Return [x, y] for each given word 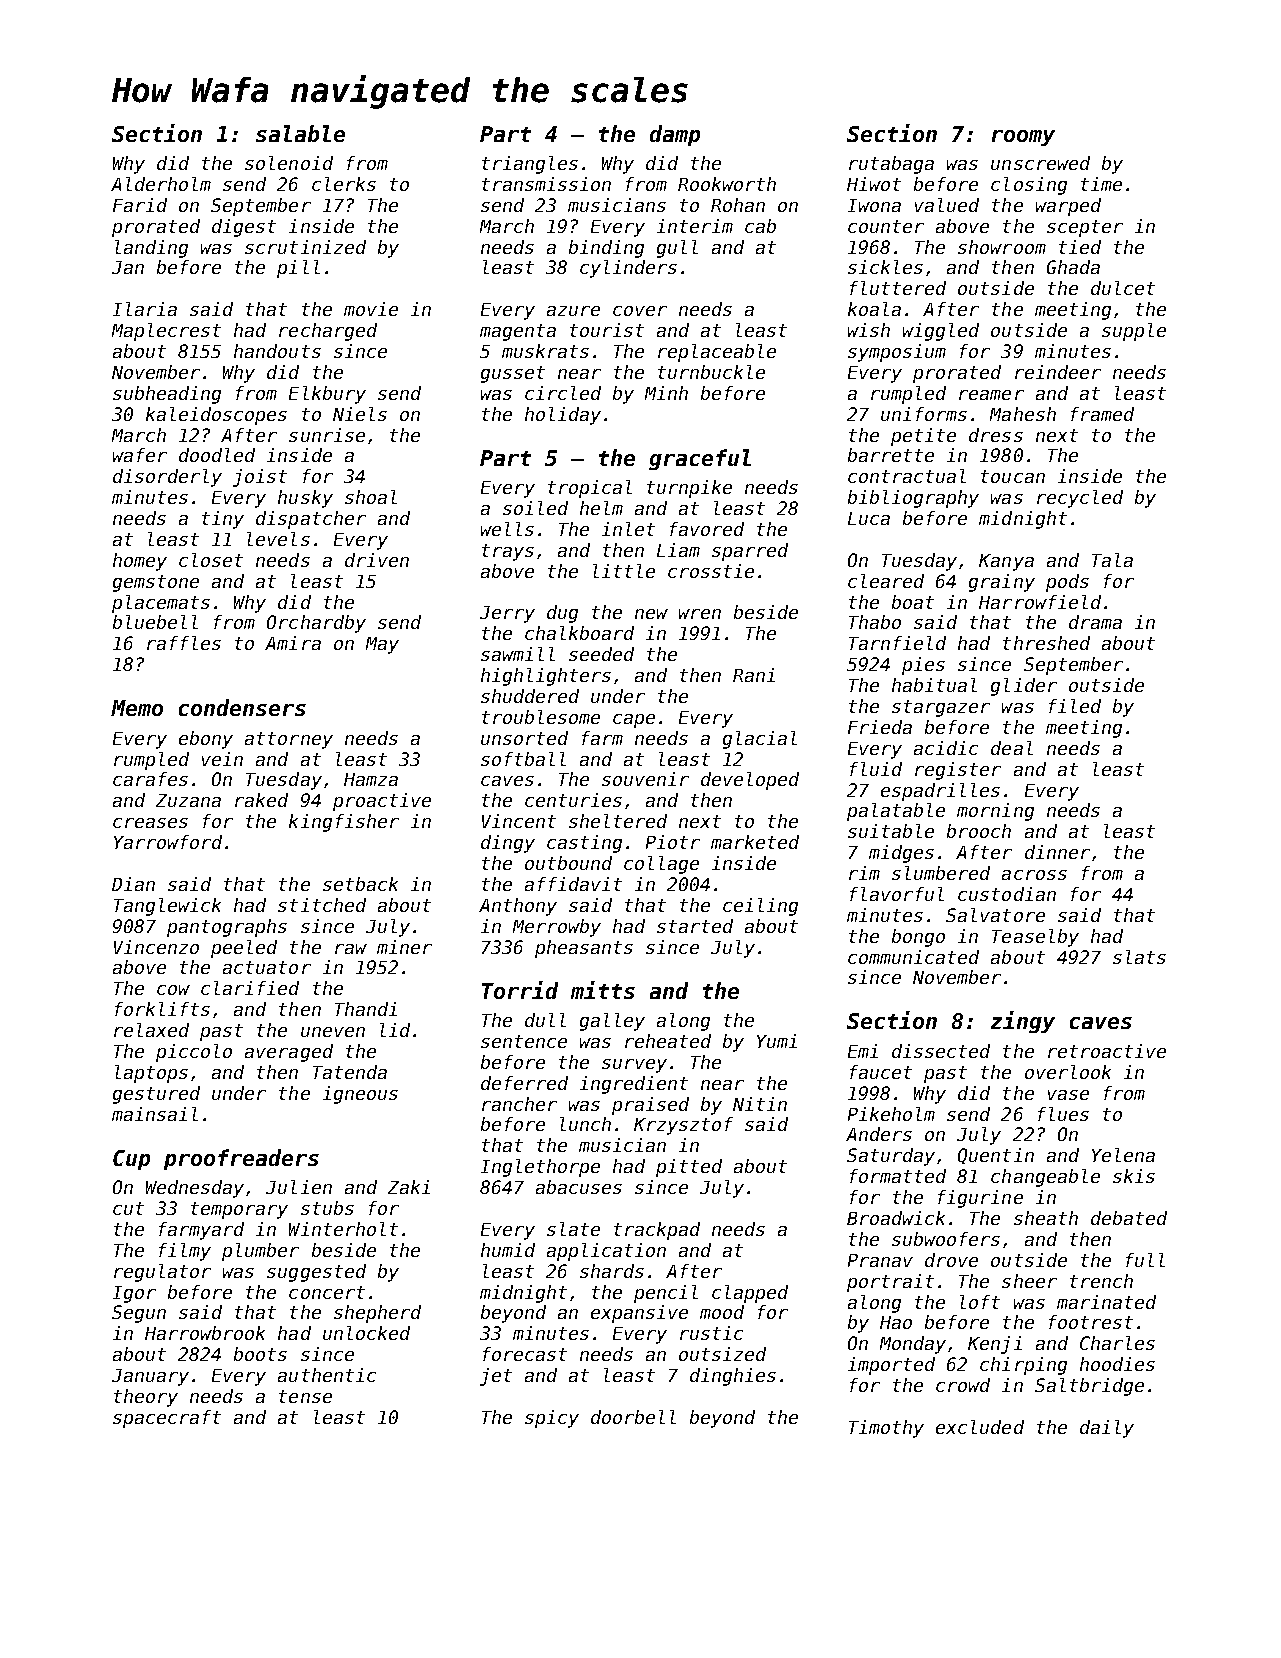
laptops [151, 1074]
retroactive [1107, 1051]
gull [677, 249]
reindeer [1058, 372]
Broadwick [896, 1218]
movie [371, 309]
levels [278, 539]
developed [750, 781]
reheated [668, 1041]
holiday [563, 416]
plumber [260, 1252]
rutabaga [891, 165]
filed [1075, 706]
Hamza [371, 779]
